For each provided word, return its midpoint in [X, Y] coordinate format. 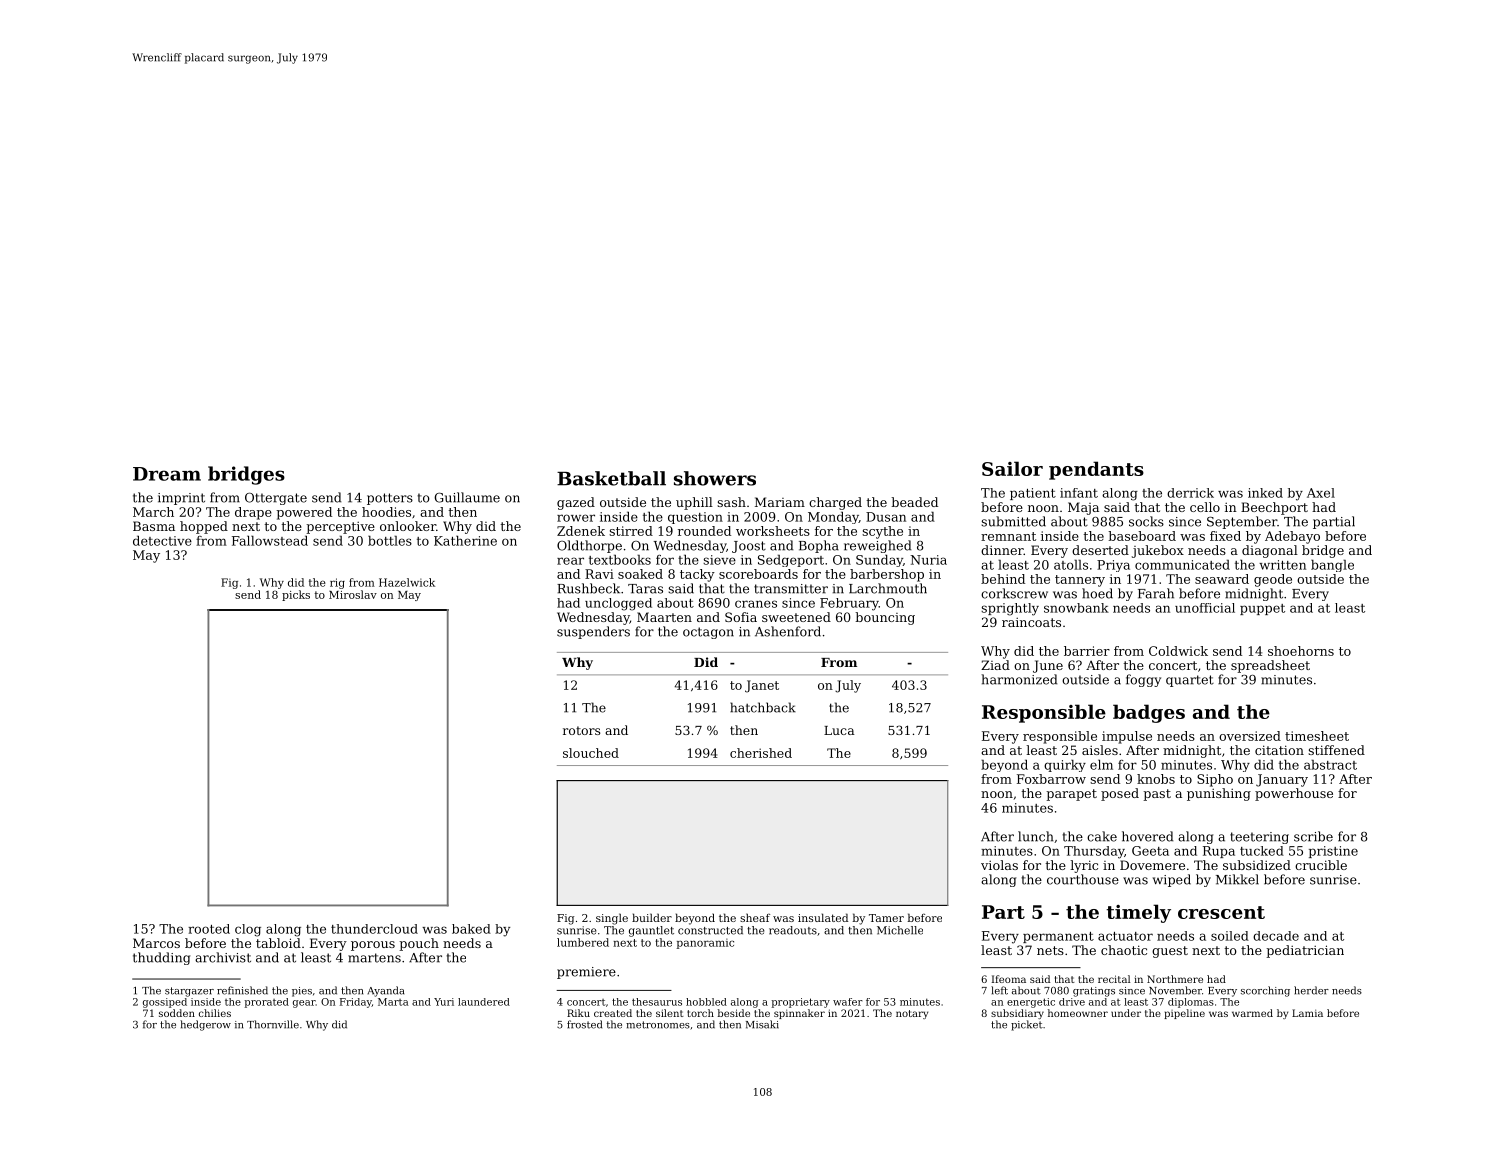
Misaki [762, 1024]
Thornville [273, 1024]
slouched [591, 753]
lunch [1036, 836]
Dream [167, 474]
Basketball [611, 478]
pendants [1096, 470]
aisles [1100, 750]
